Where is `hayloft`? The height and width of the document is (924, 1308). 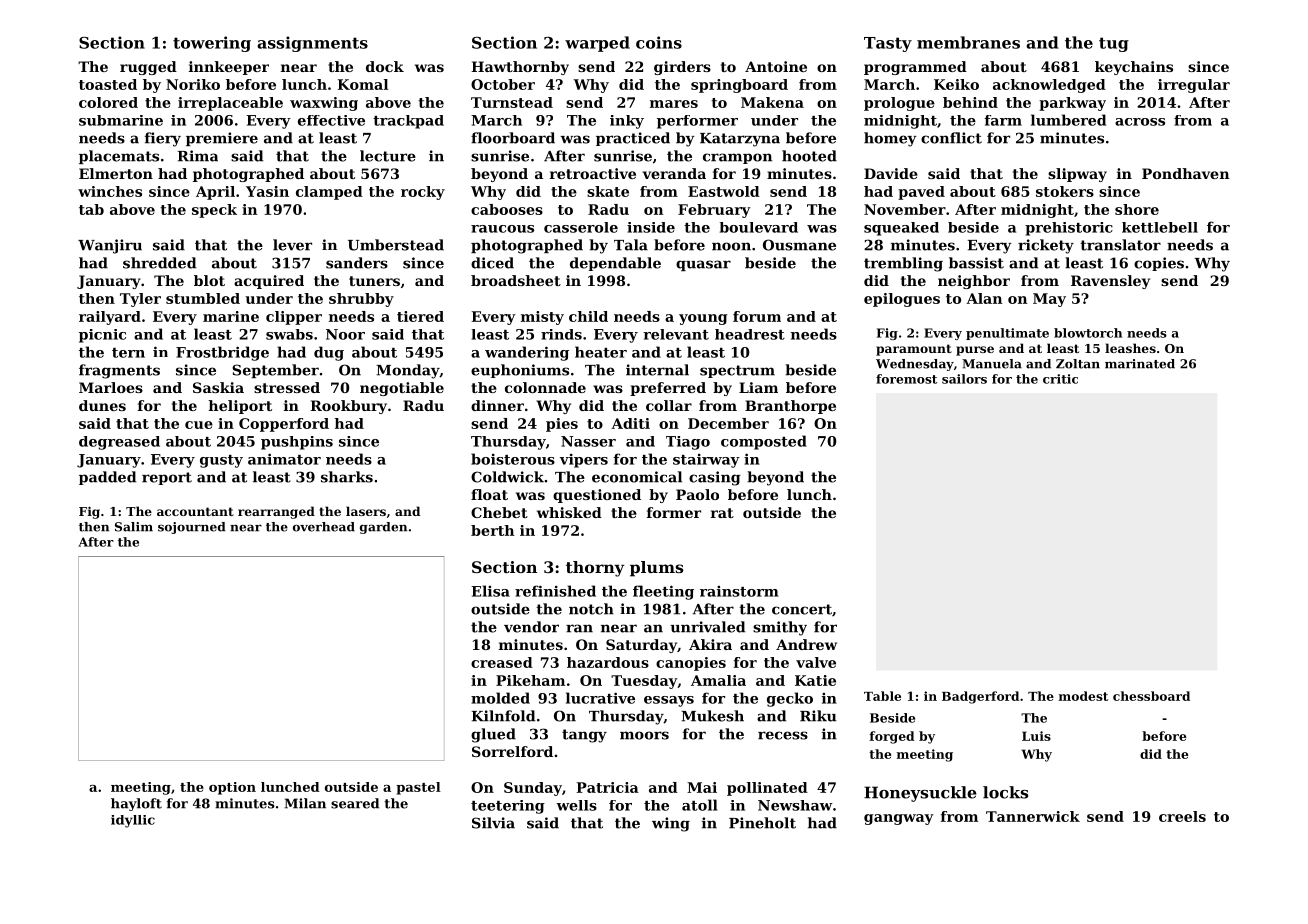
hayloft is located at coordinates (136, 804).
